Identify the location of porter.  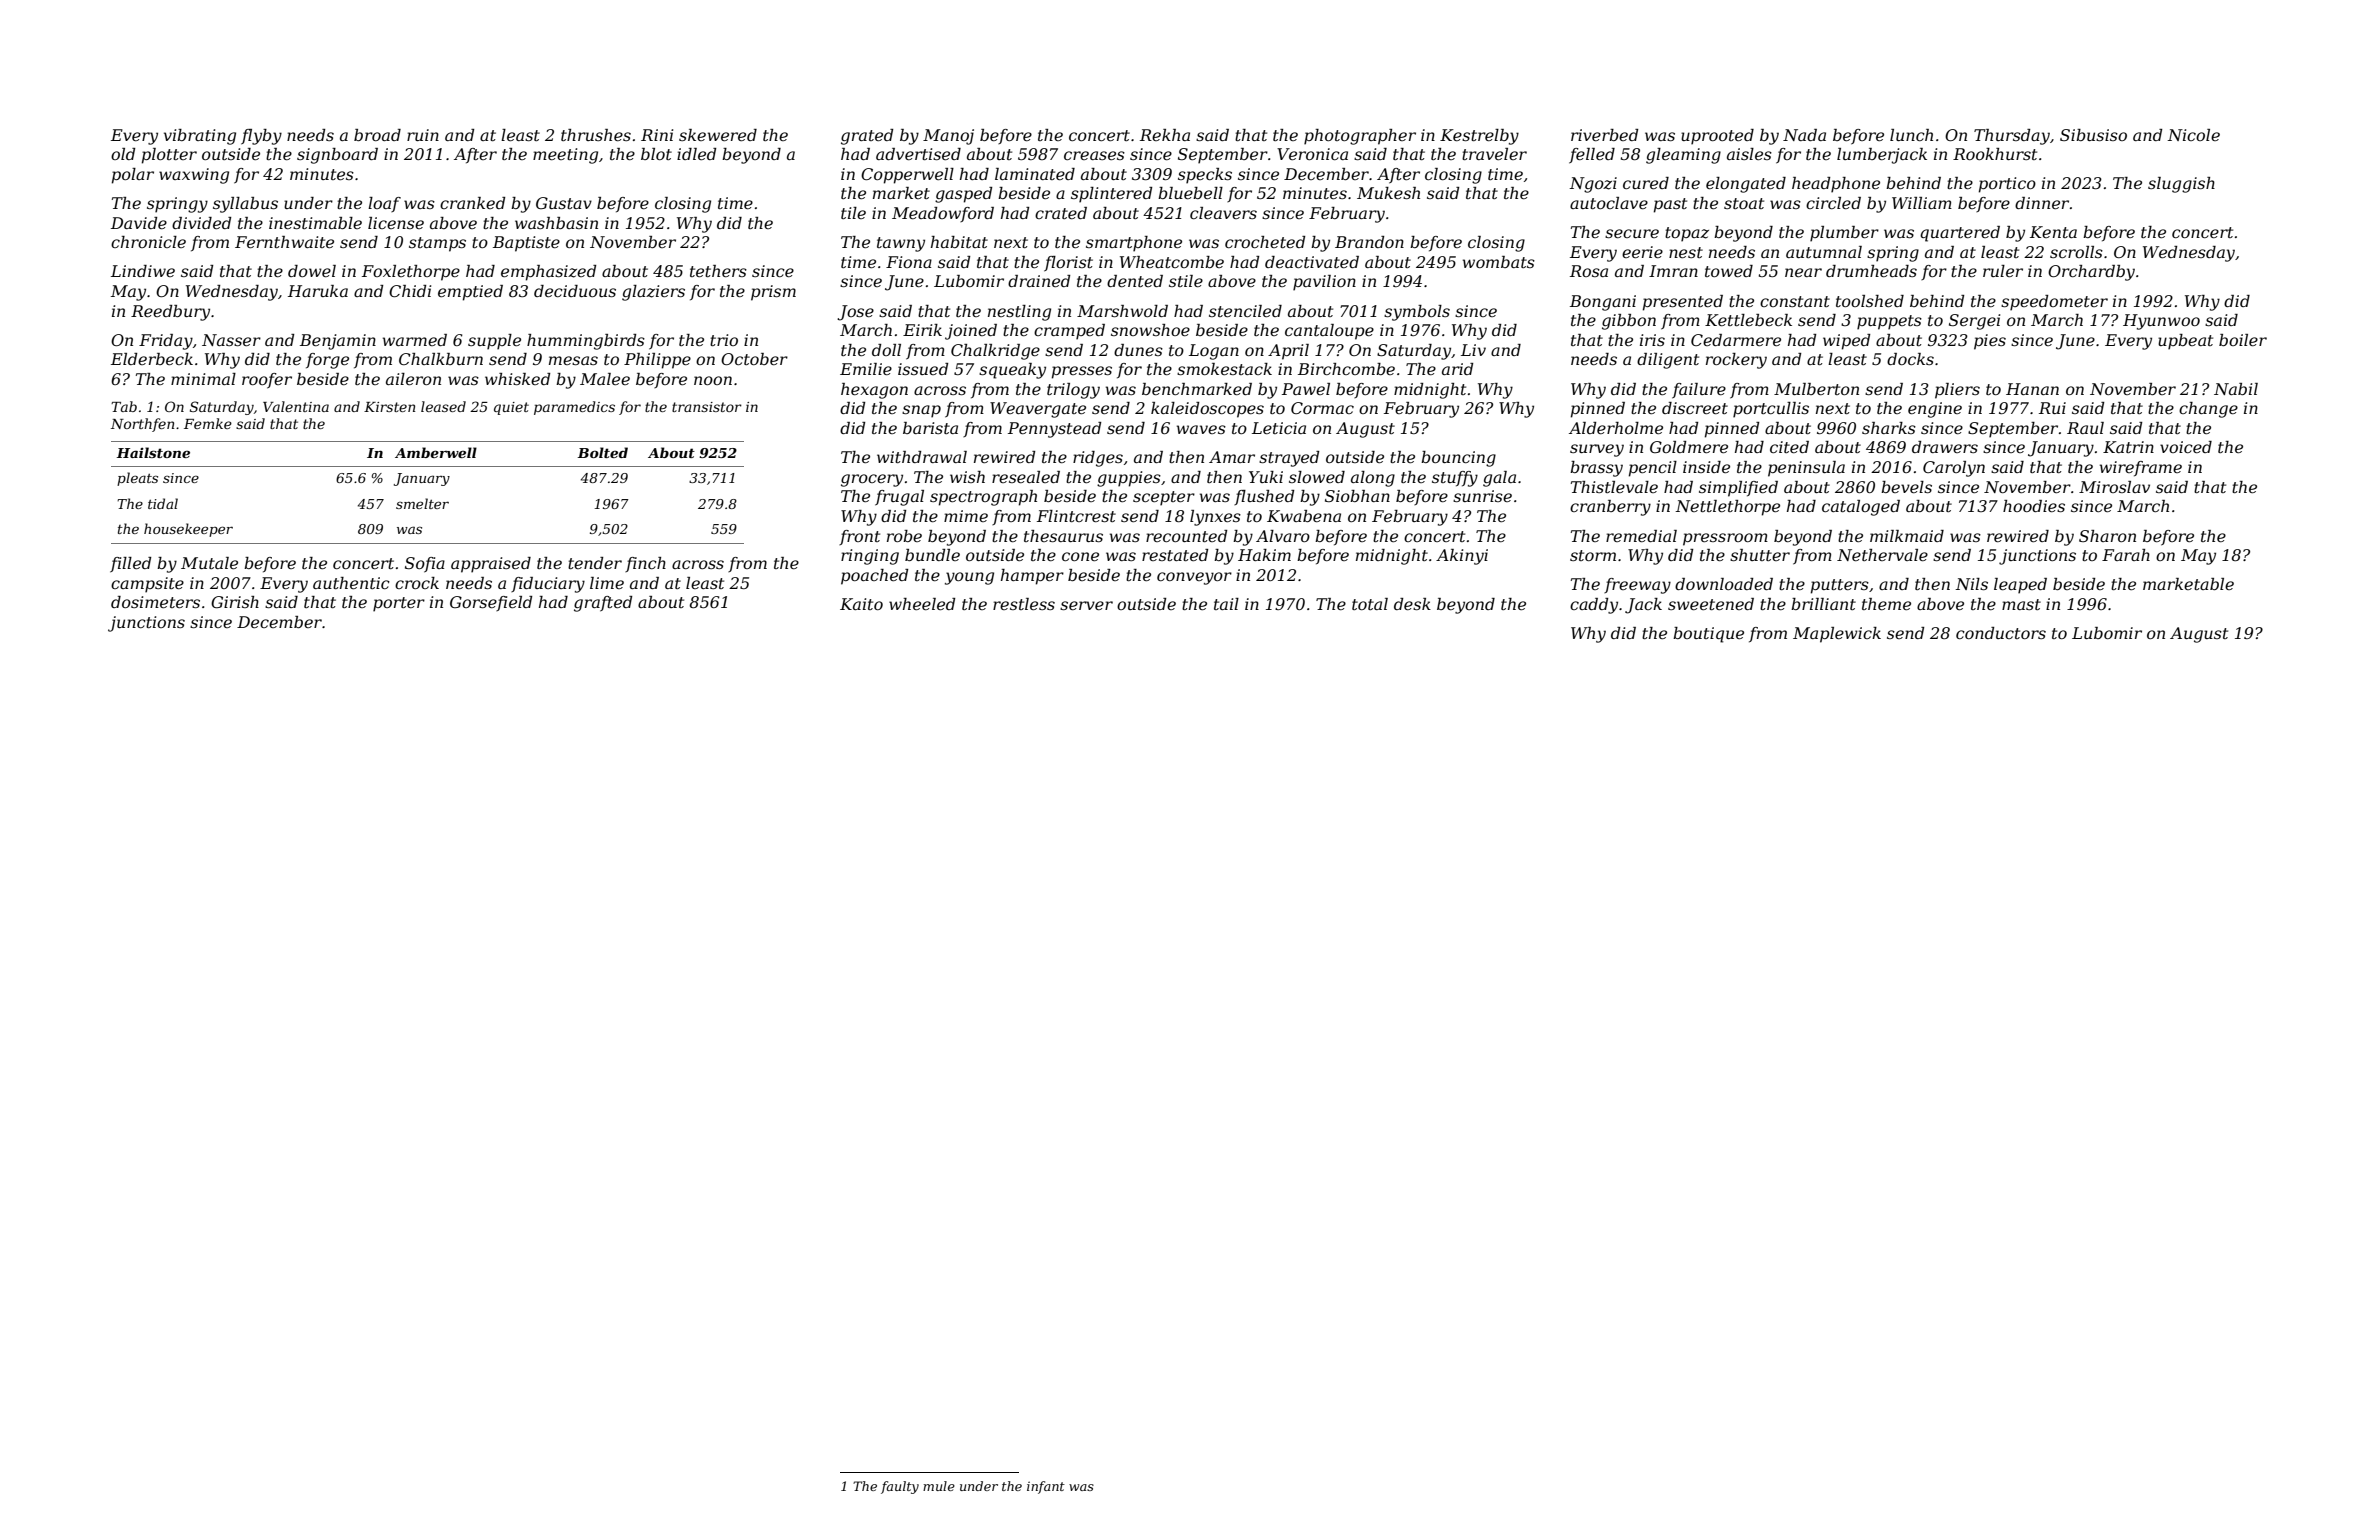
(399, 604).
